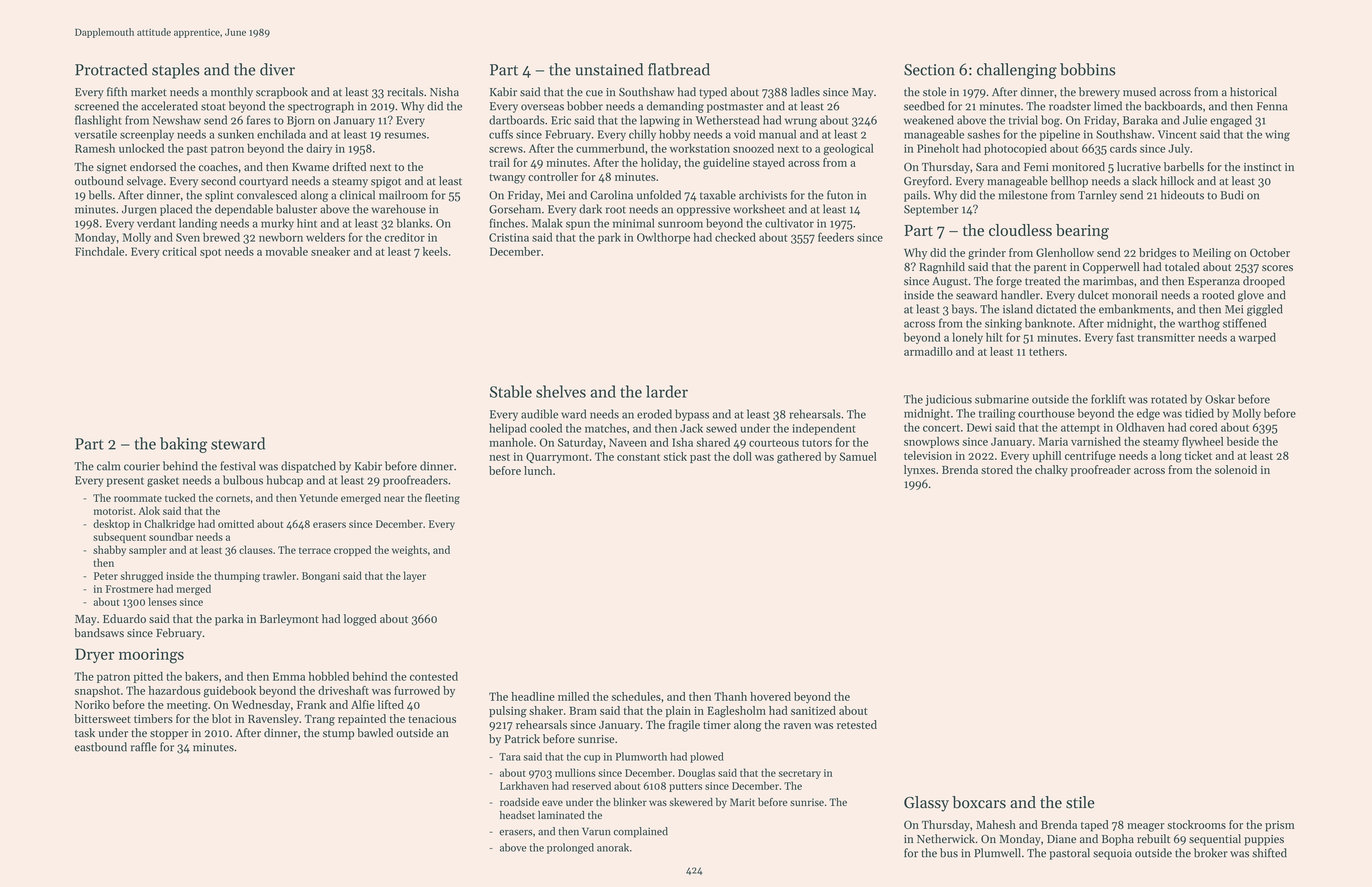  I want to click on diver, so click(277, 69).
